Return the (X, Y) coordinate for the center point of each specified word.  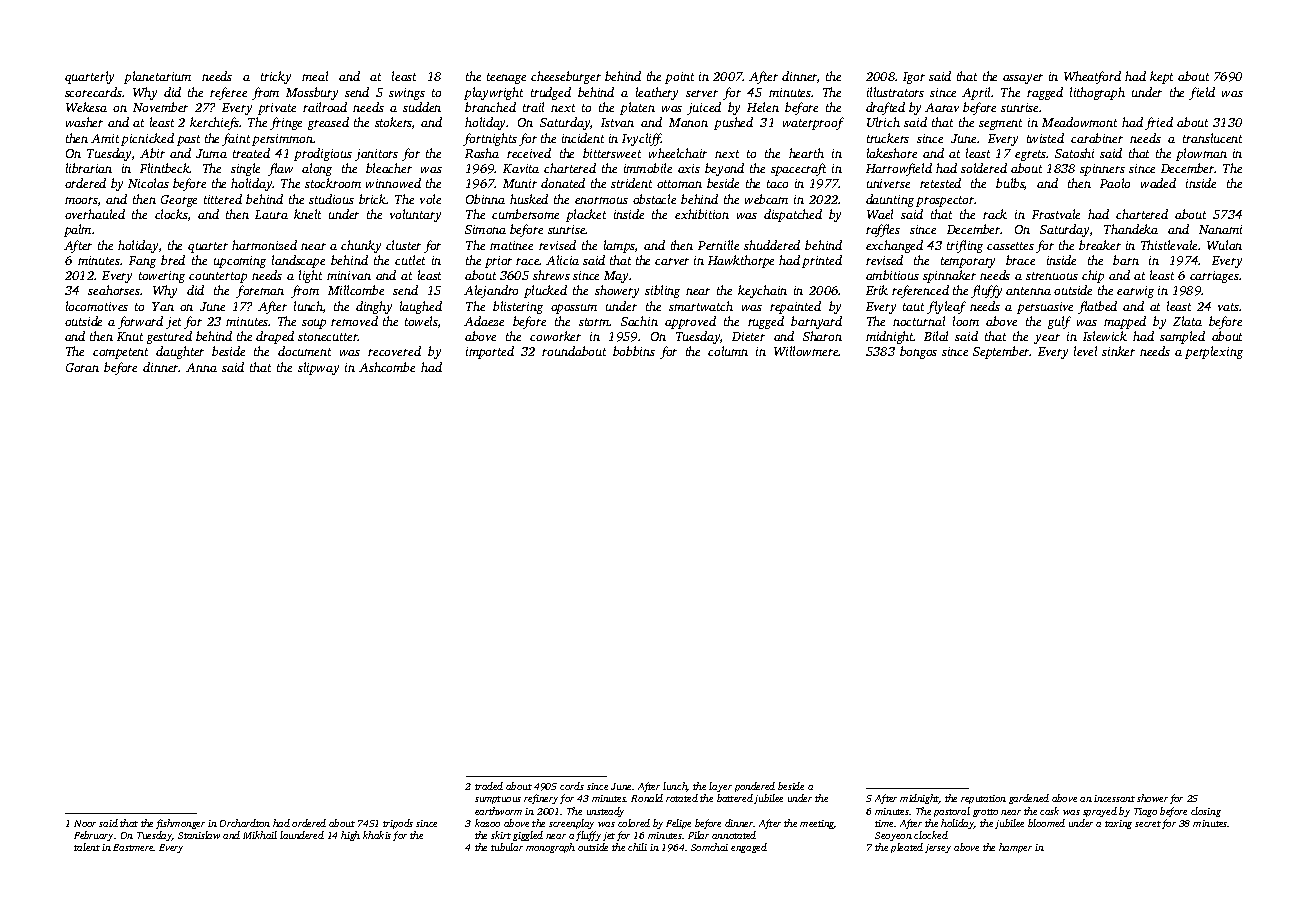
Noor (85, 823)
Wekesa (86, 107)
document (304, 351)
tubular (507, 847)
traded (489, 786)
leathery (657, 93)
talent (87, 847)
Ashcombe (387, 367)
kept (1161, 77)
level (1085, 351)
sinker (1118, 351)
